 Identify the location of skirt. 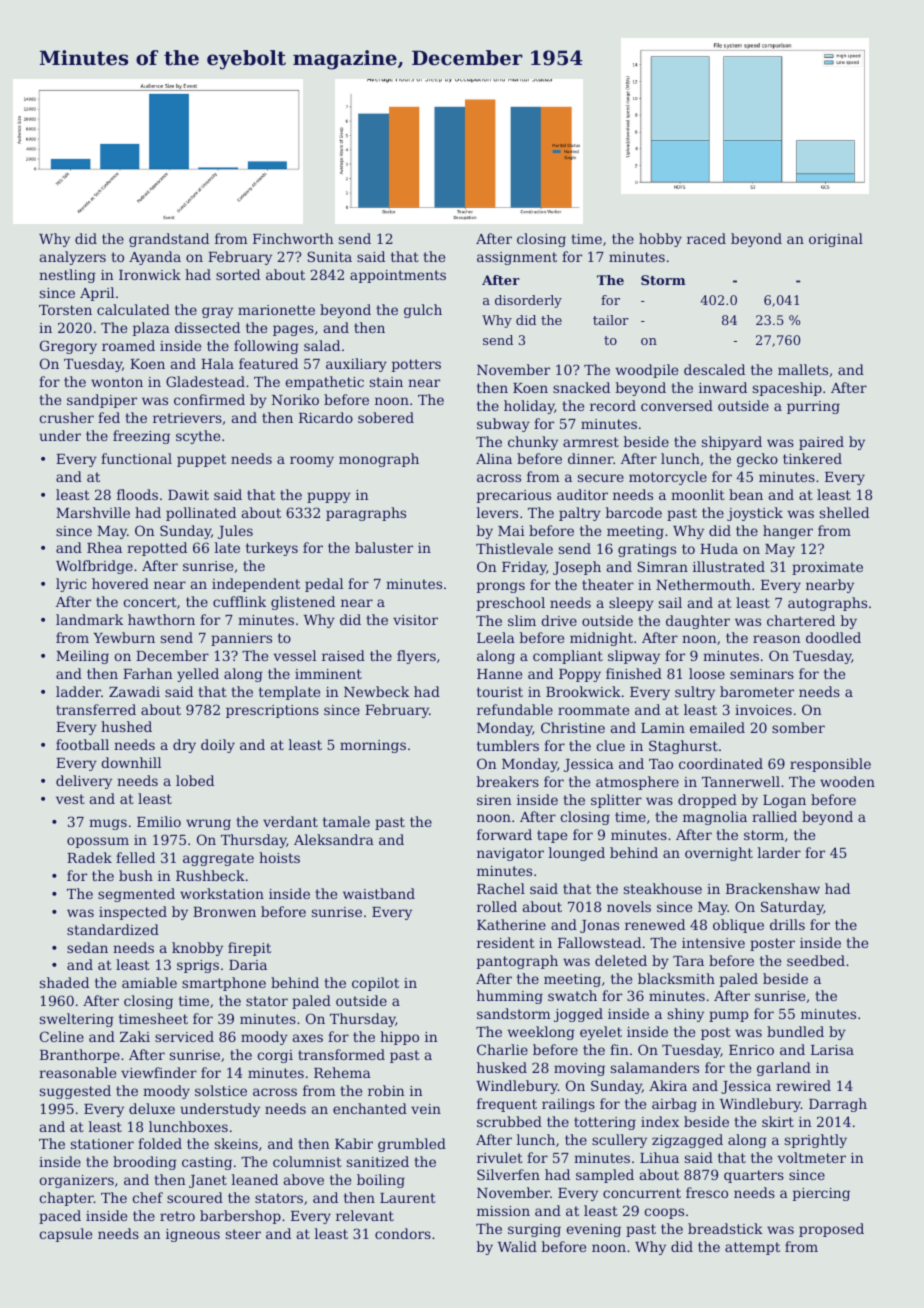
(778, 1121).
